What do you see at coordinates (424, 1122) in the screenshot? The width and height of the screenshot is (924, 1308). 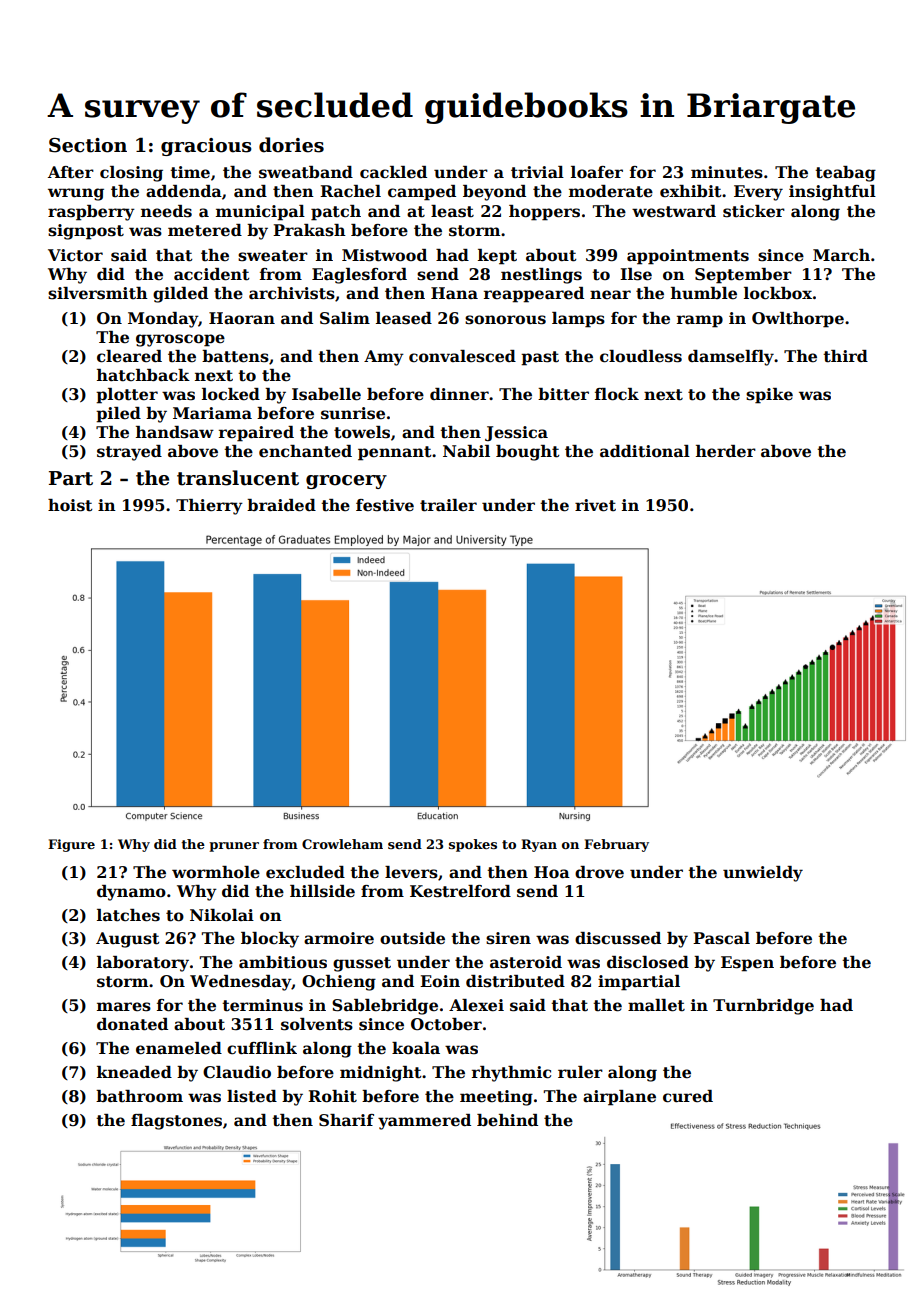 I see `yammered` at bounding box center [424, 1122].
